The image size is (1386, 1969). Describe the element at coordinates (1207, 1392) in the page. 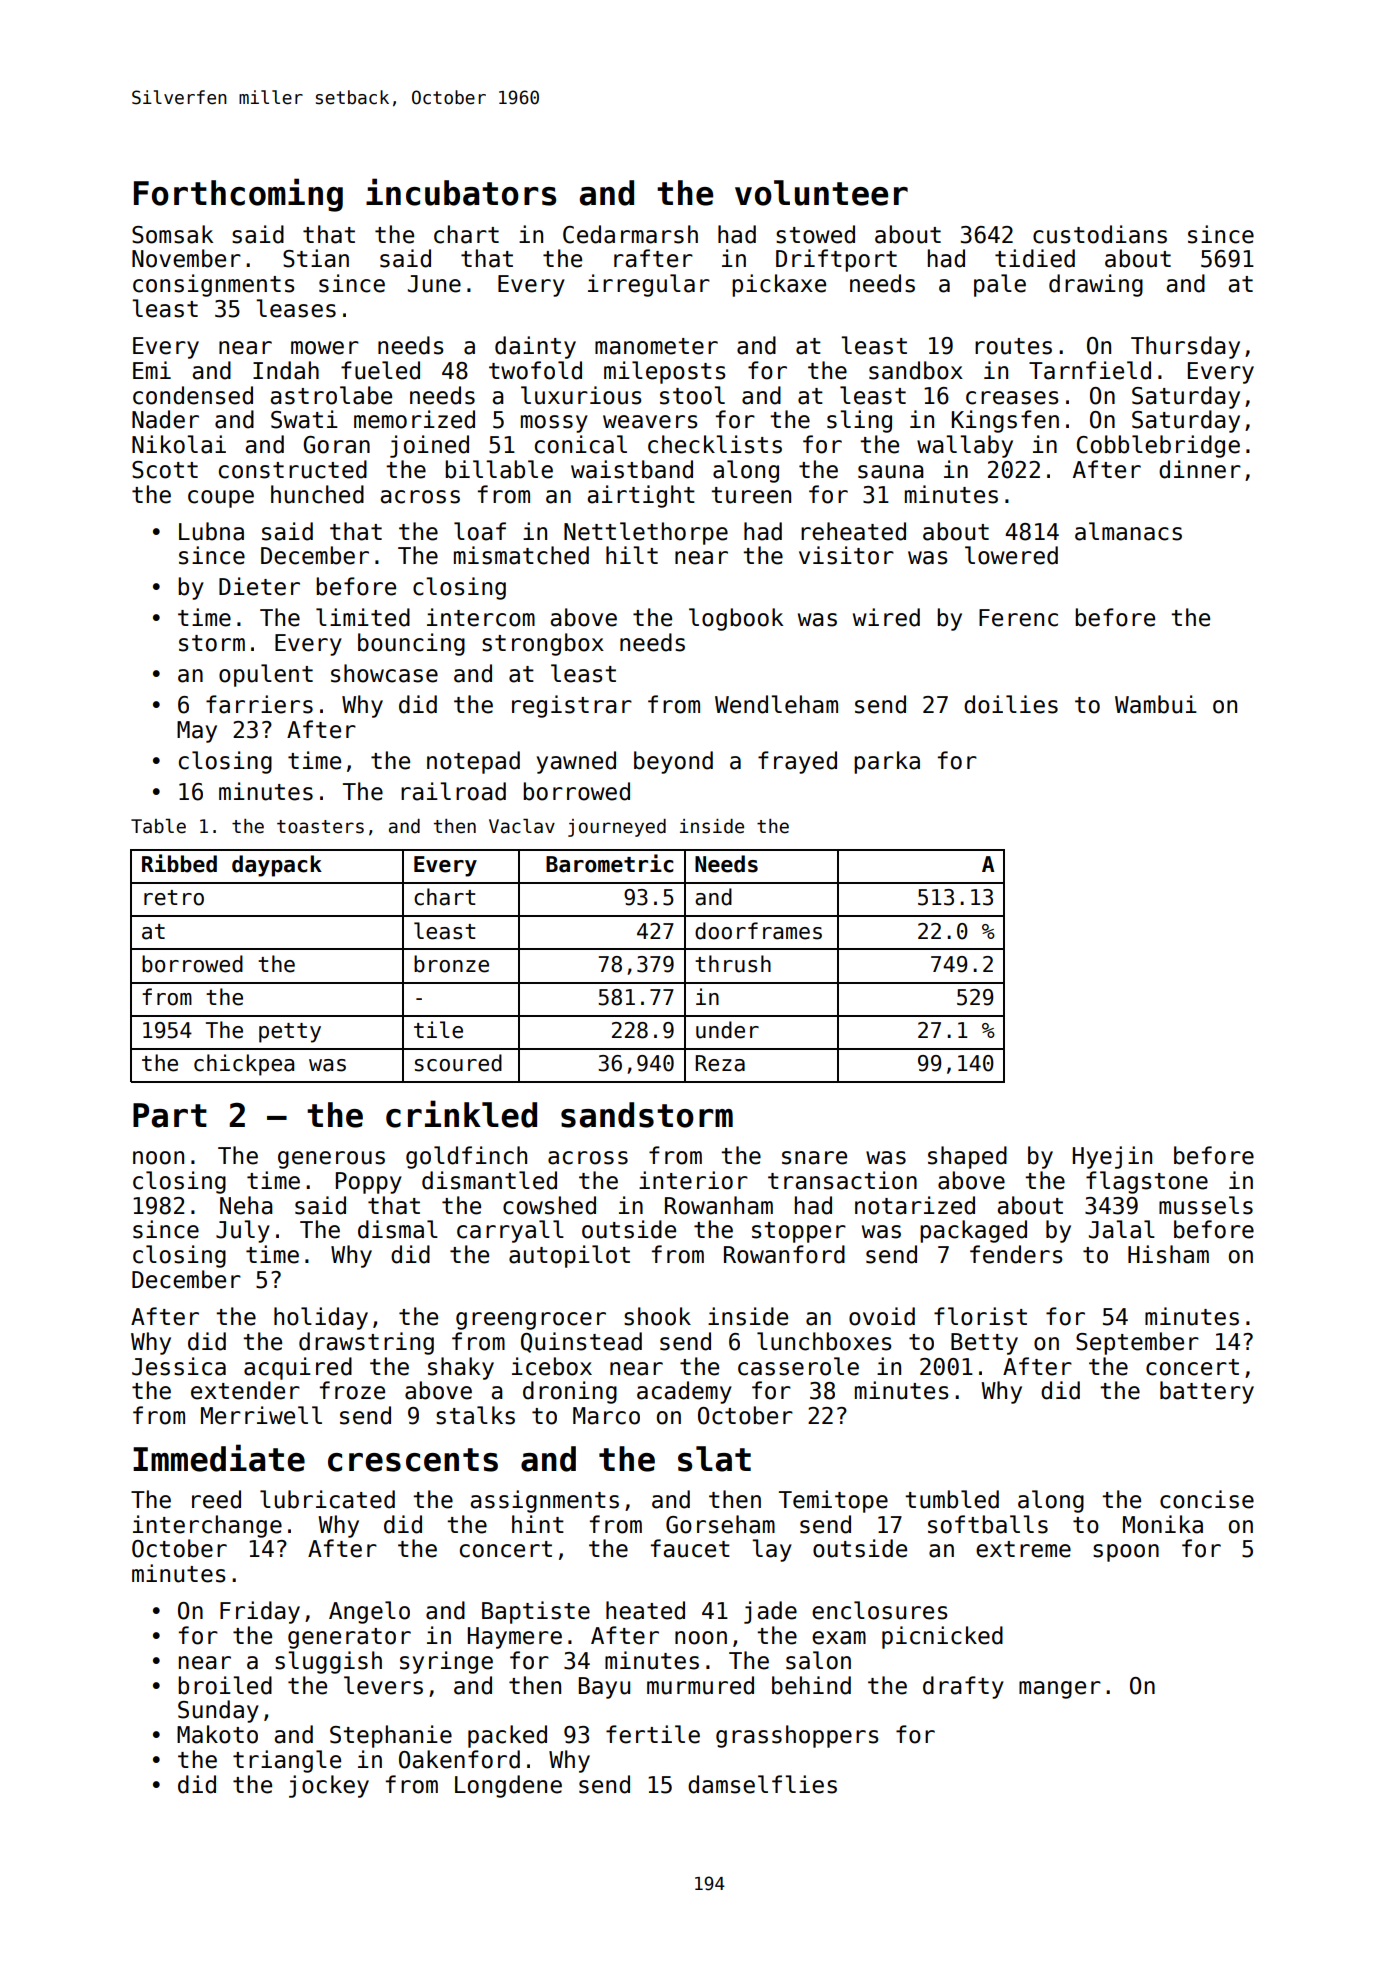

I see `battery` at that location.
